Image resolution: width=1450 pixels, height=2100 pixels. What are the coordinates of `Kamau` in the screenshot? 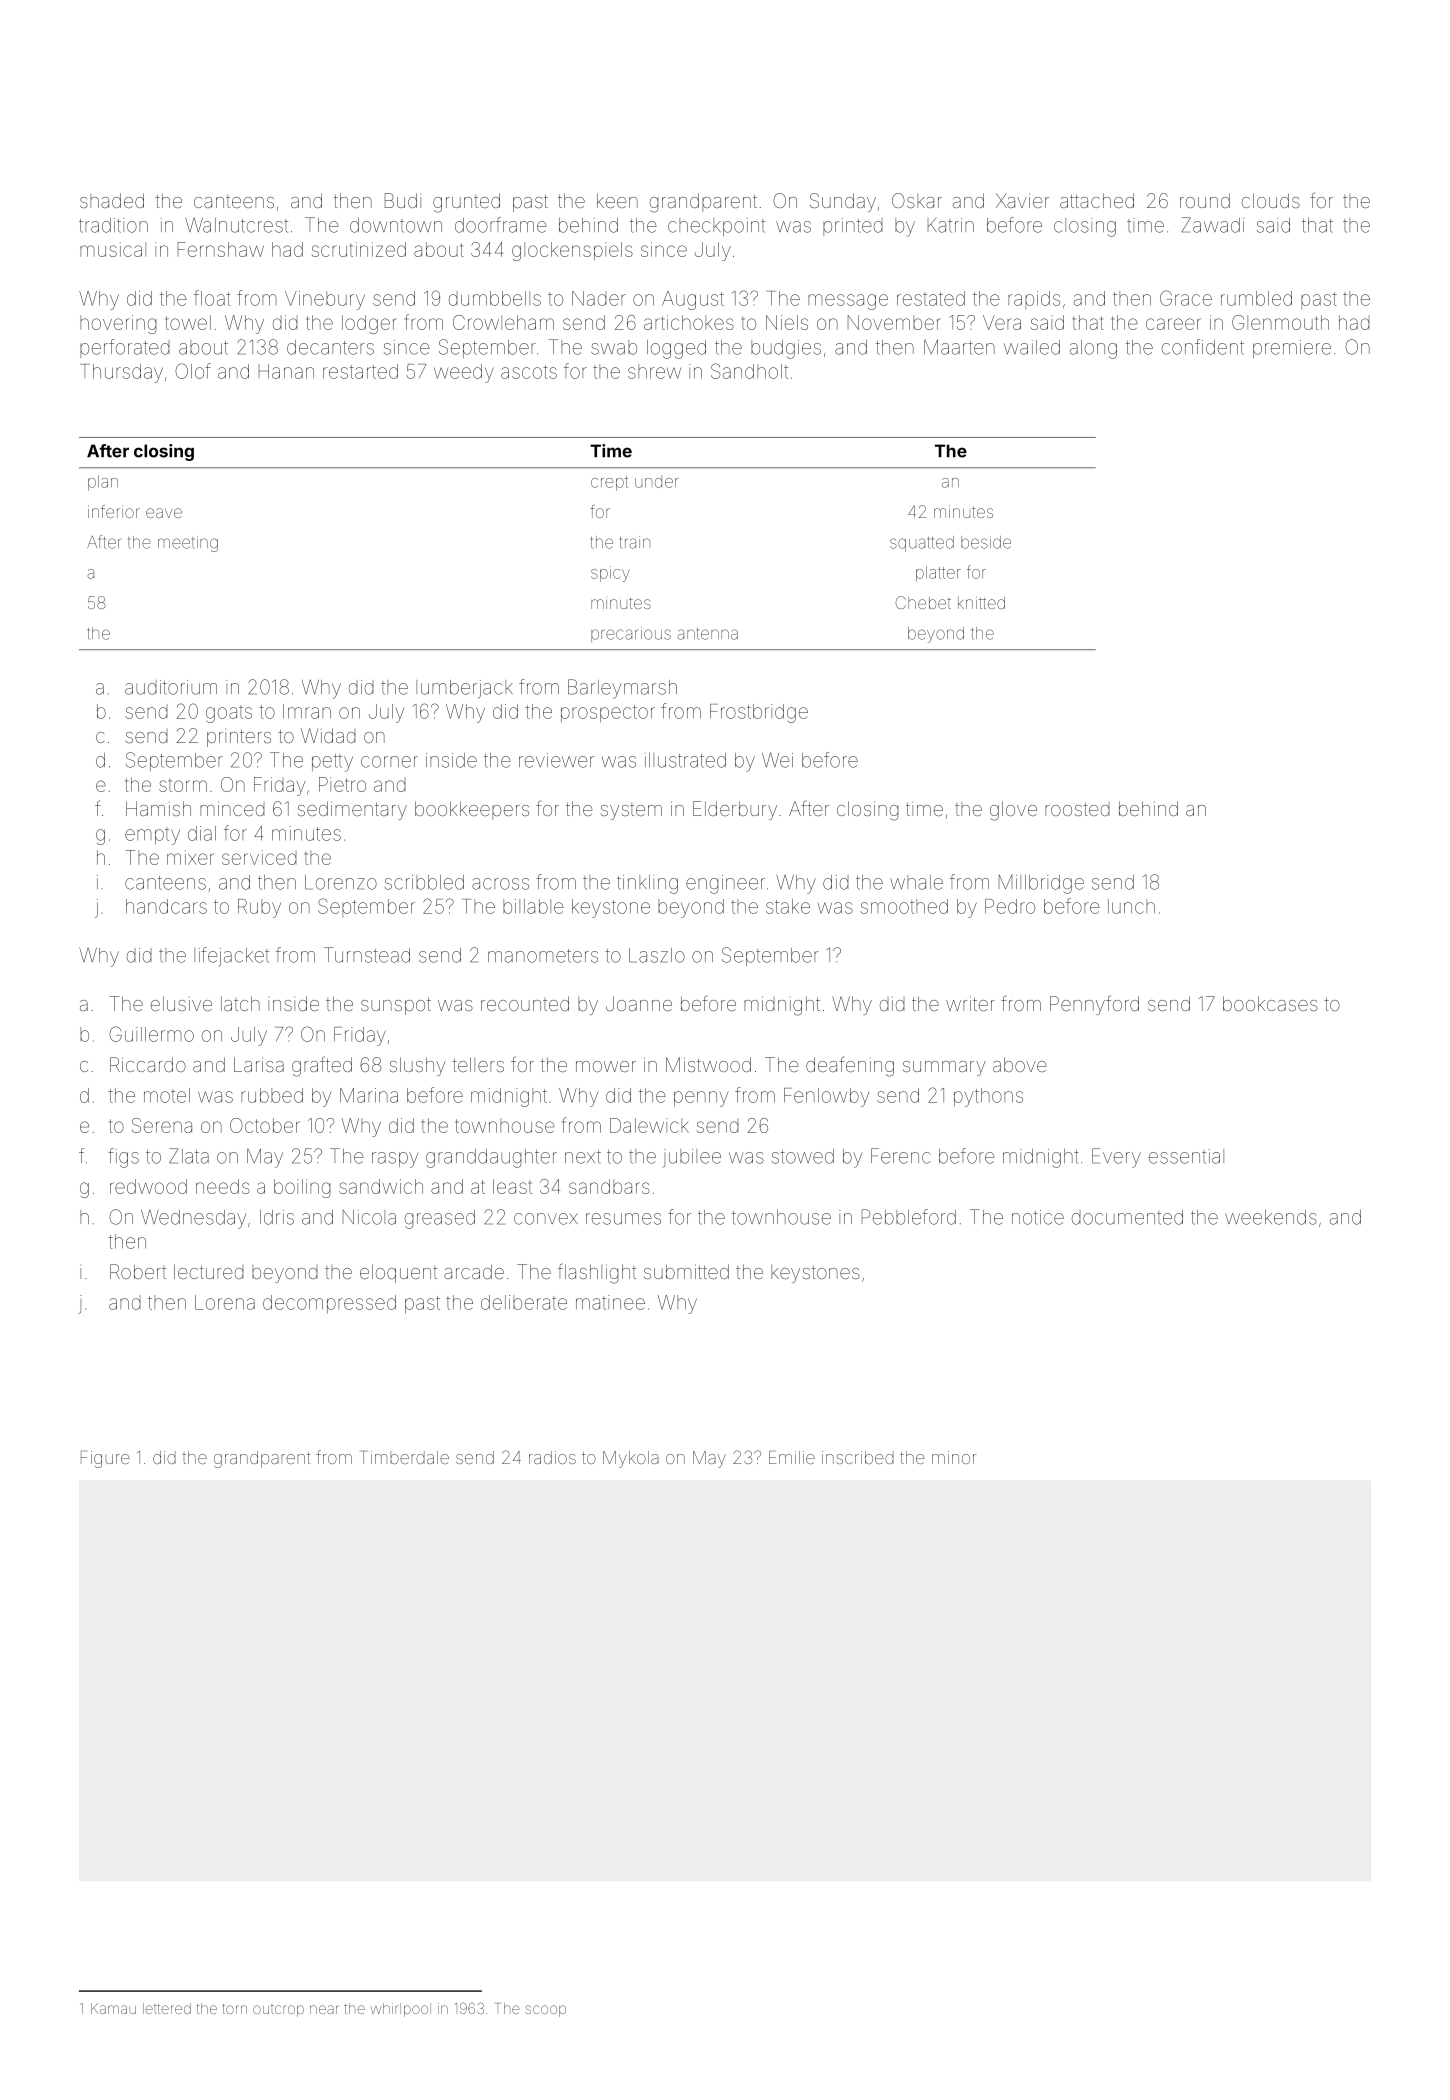 It's located at (113, 2008).
